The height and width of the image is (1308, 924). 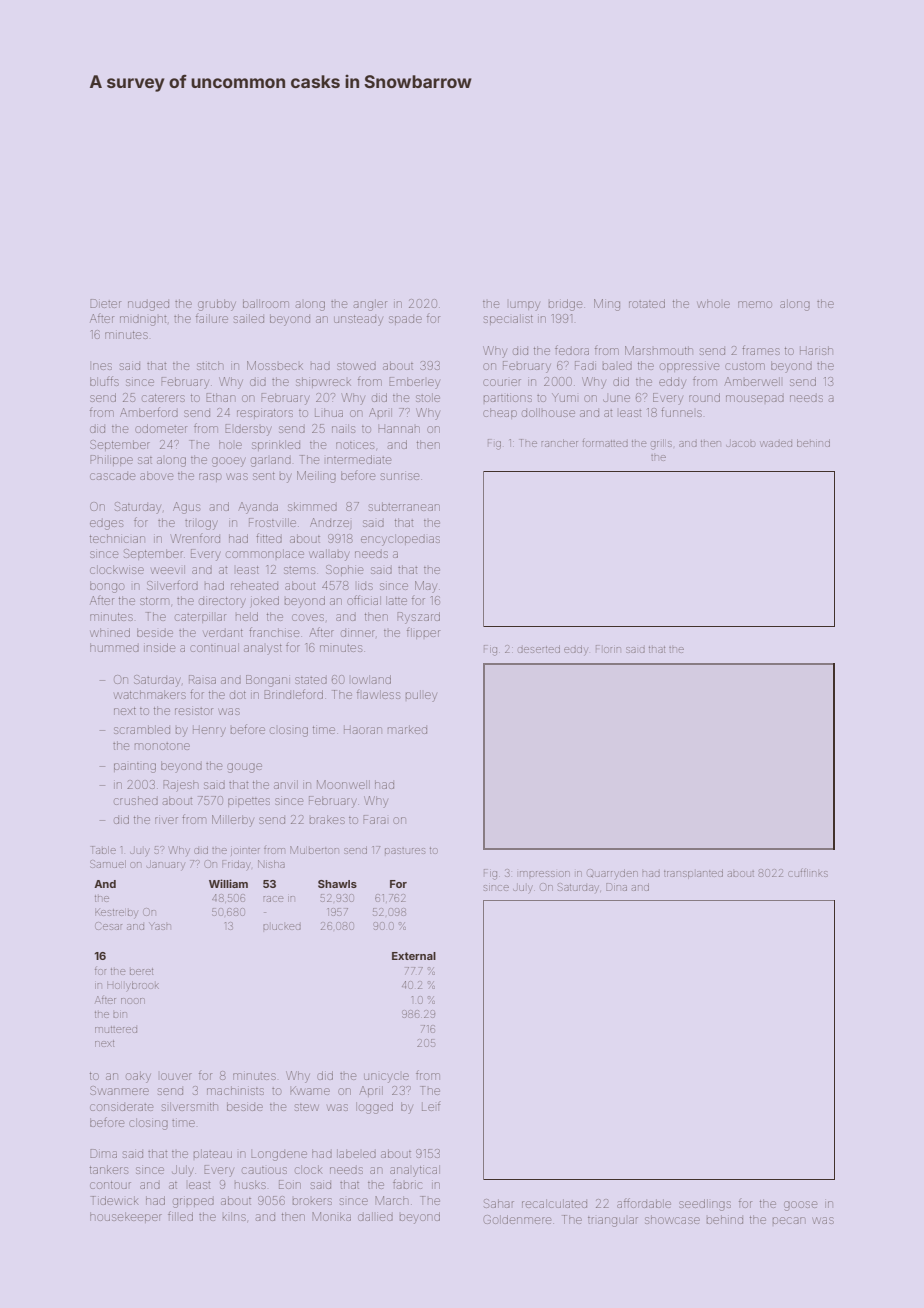 What do you see at coordinates (647, 303) in the image?
I see `rotated` at bounding box center [647, 303].
